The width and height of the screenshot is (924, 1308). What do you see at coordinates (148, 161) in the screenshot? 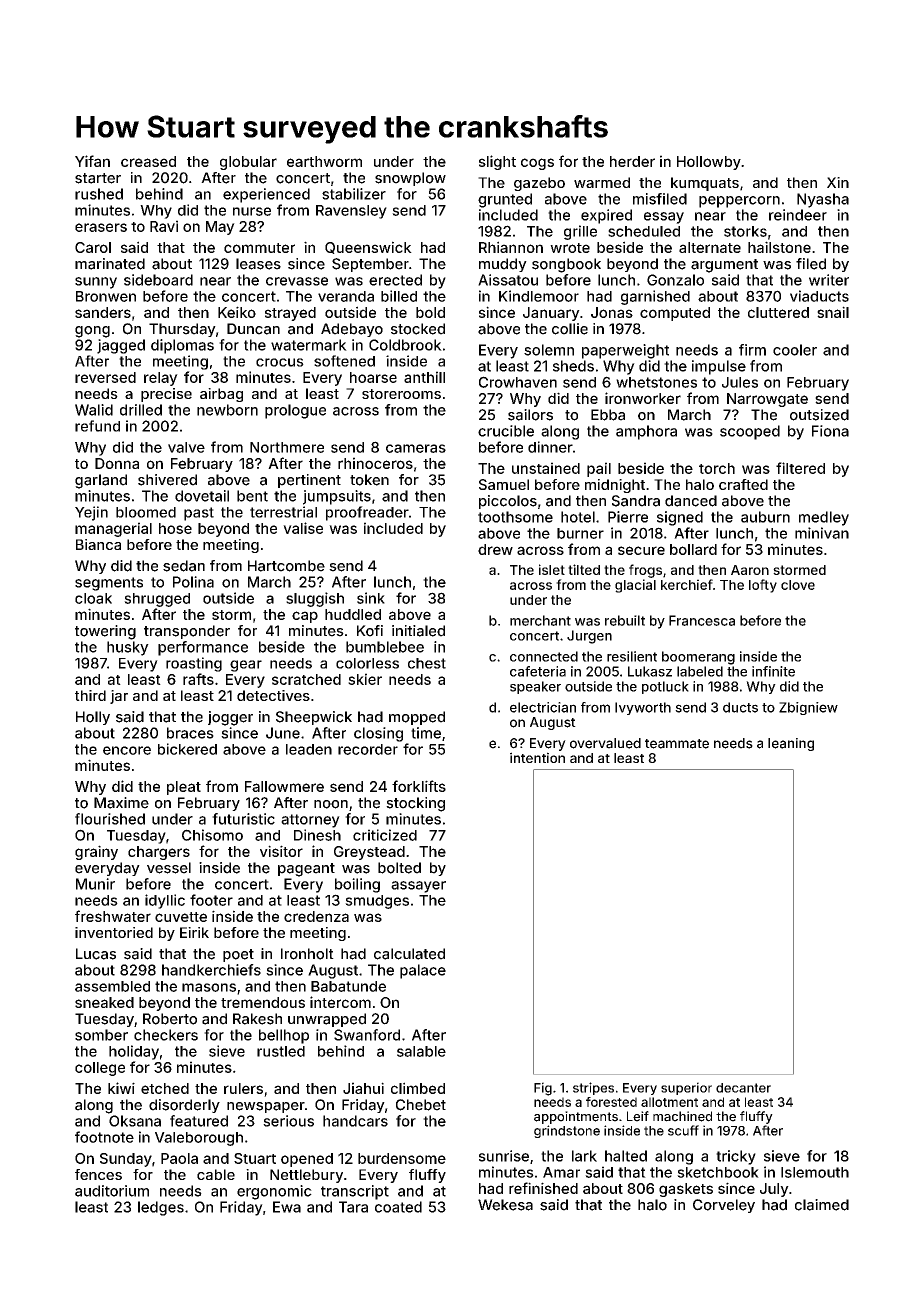
I see `creased` at bounding box center [148, 161].
